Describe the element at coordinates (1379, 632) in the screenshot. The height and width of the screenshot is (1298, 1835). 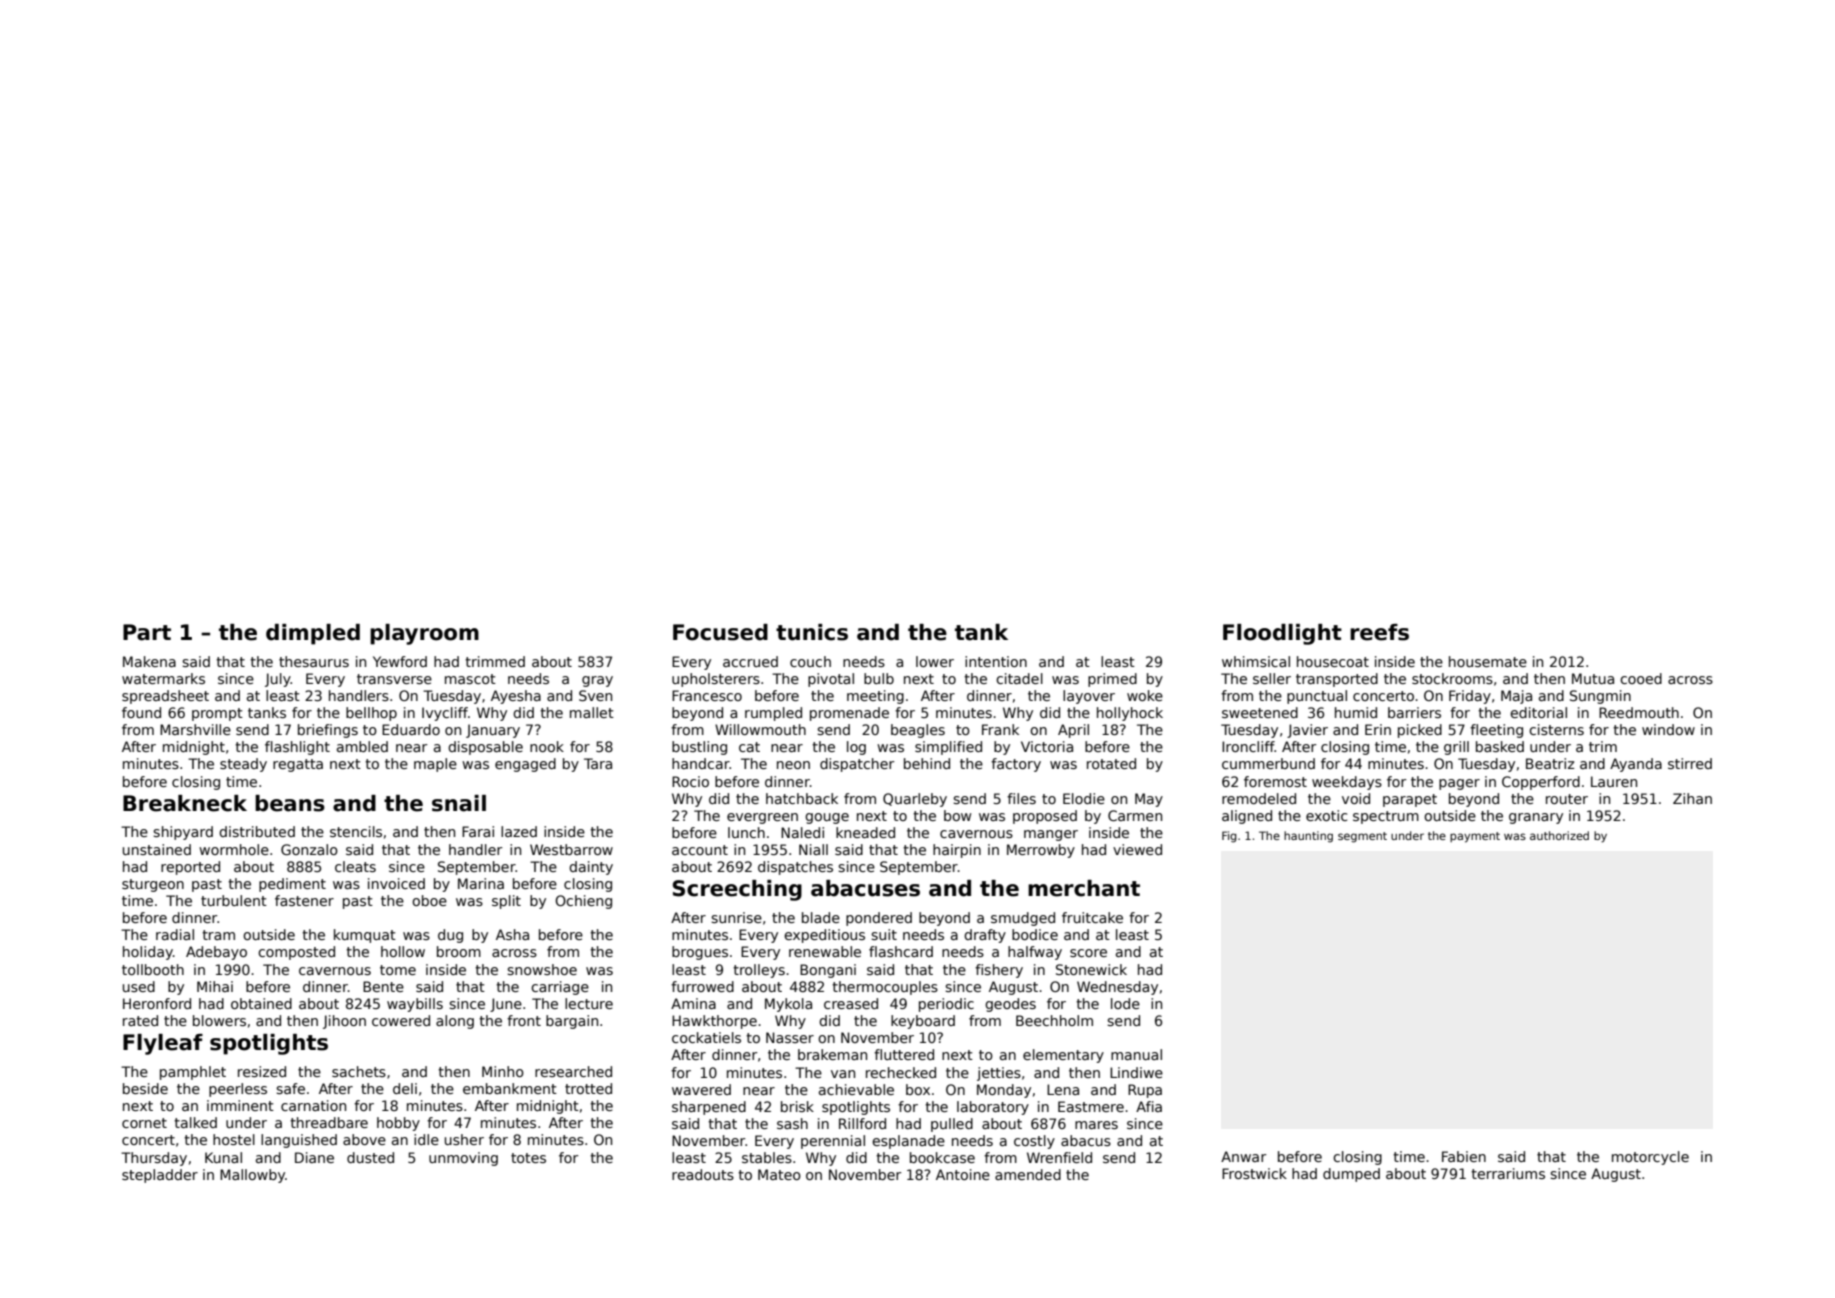
I see `reefs` at that location.
